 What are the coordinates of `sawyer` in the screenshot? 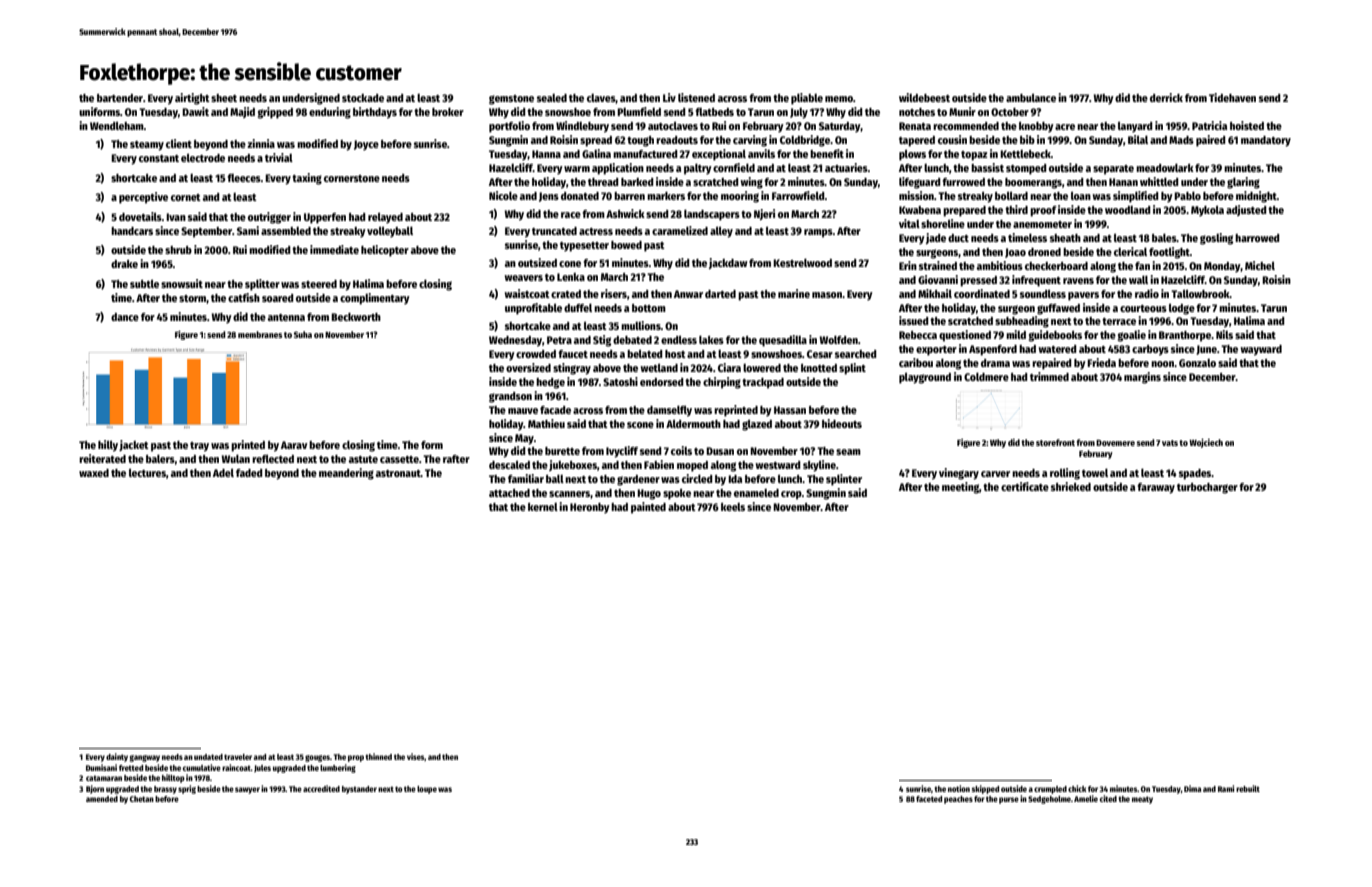 It's located at (247, 790).
